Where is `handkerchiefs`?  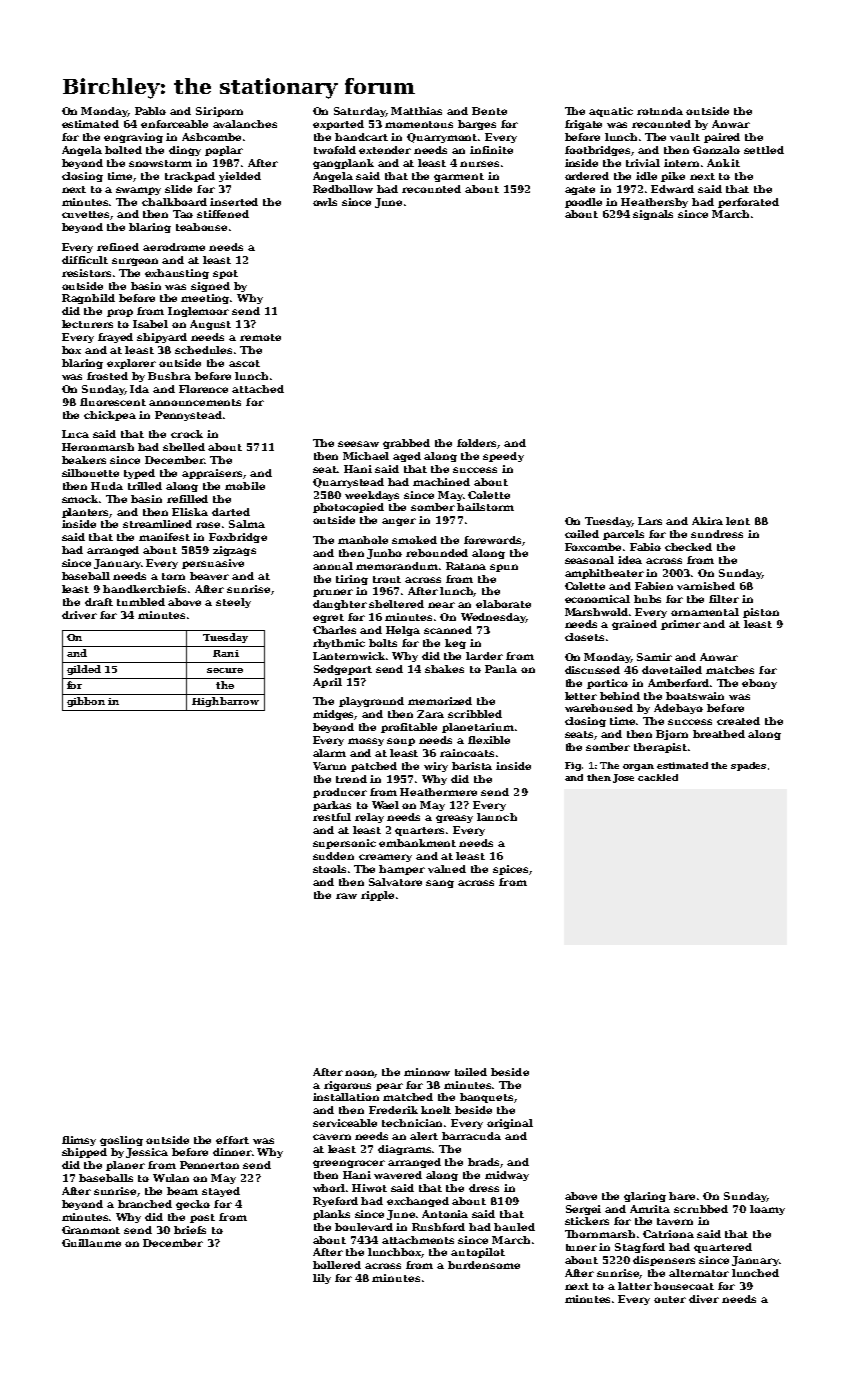
handkerchiefs is located at coordinates (144, 589).
